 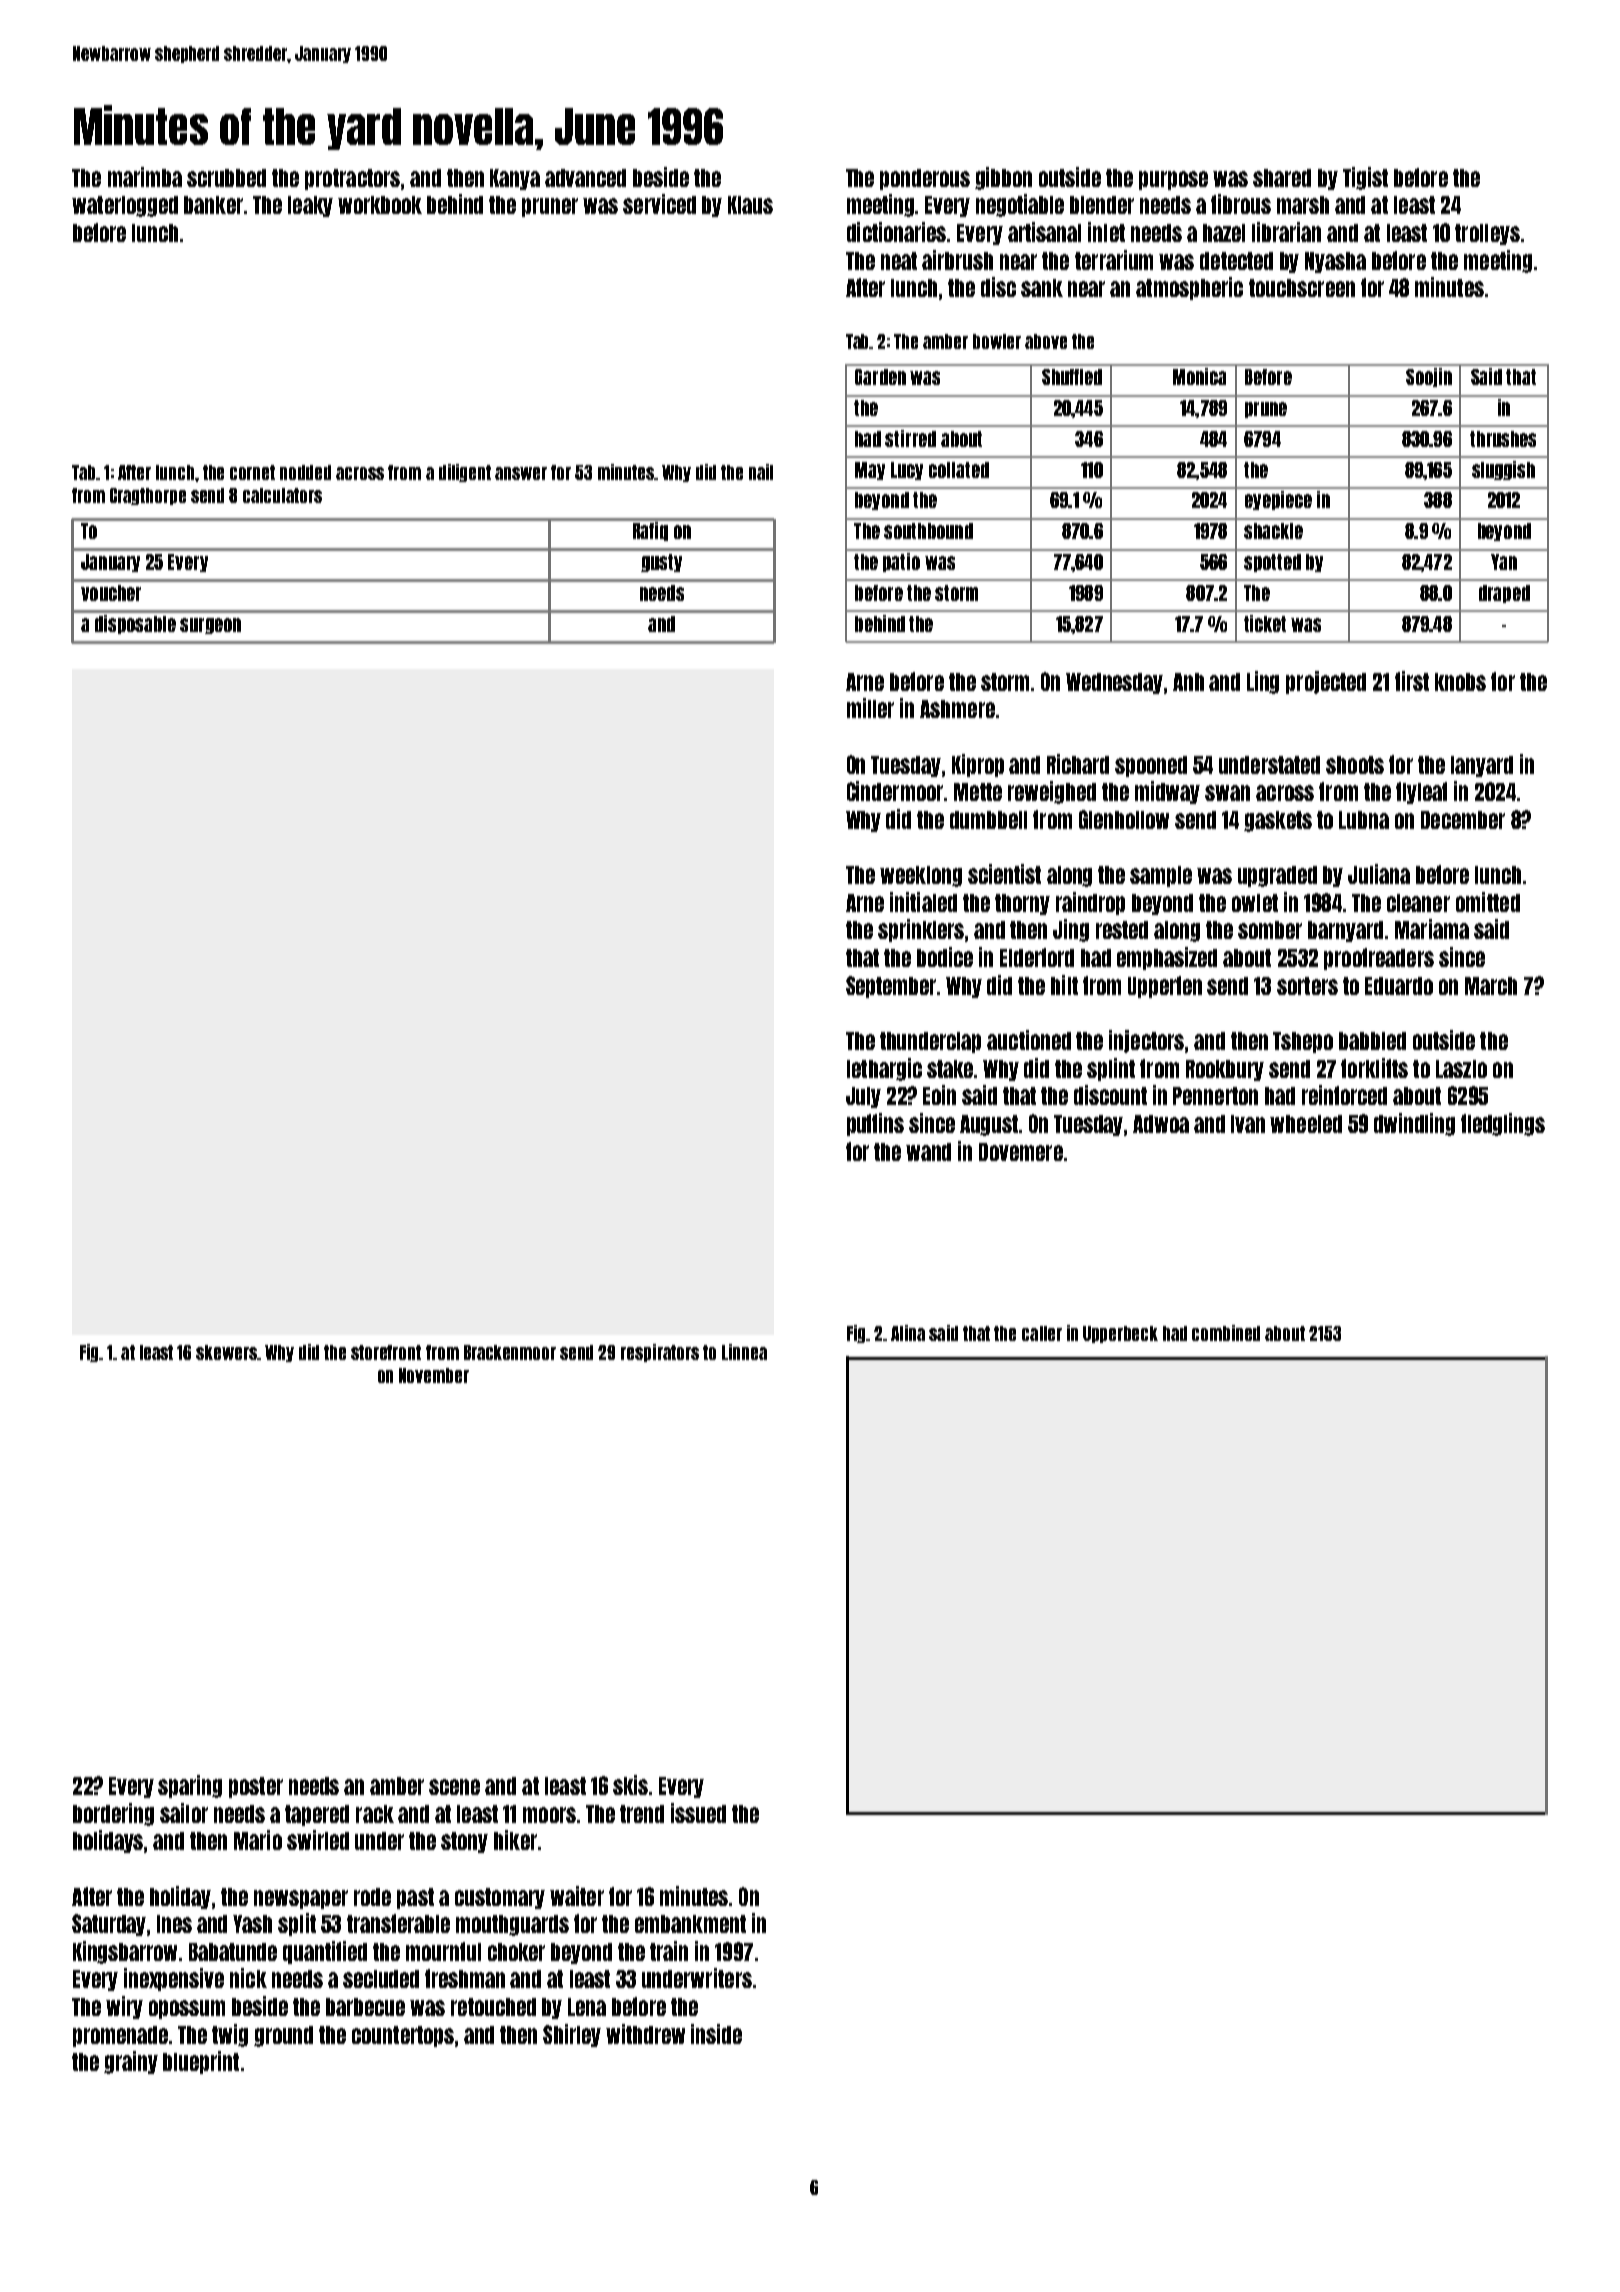 I want to click on Mariama, so click(x=1432, y=929).
